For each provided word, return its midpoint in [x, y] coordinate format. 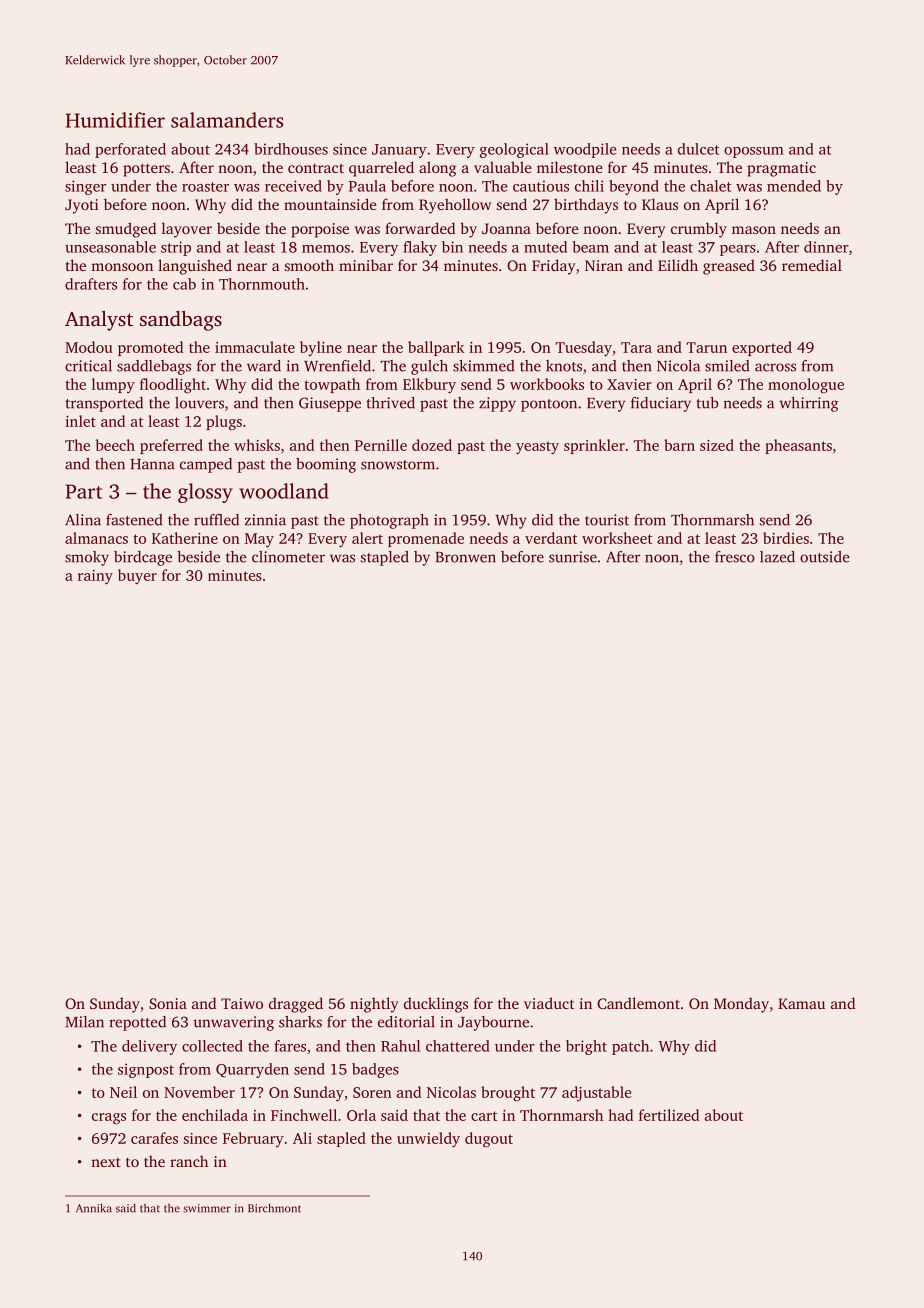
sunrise [573, 557]
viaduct [549, 1003]
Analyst [99, 321]
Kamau [801, 1003]
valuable [503, 167]
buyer [137, 577]
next [106, 1162]
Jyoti [82, 206]
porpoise [320, 230]
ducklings [436, 1005]
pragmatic [781, 169]
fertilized [669, 1115]
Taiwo [242, 1003]
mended [794, 186]
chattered [458, 1046]
